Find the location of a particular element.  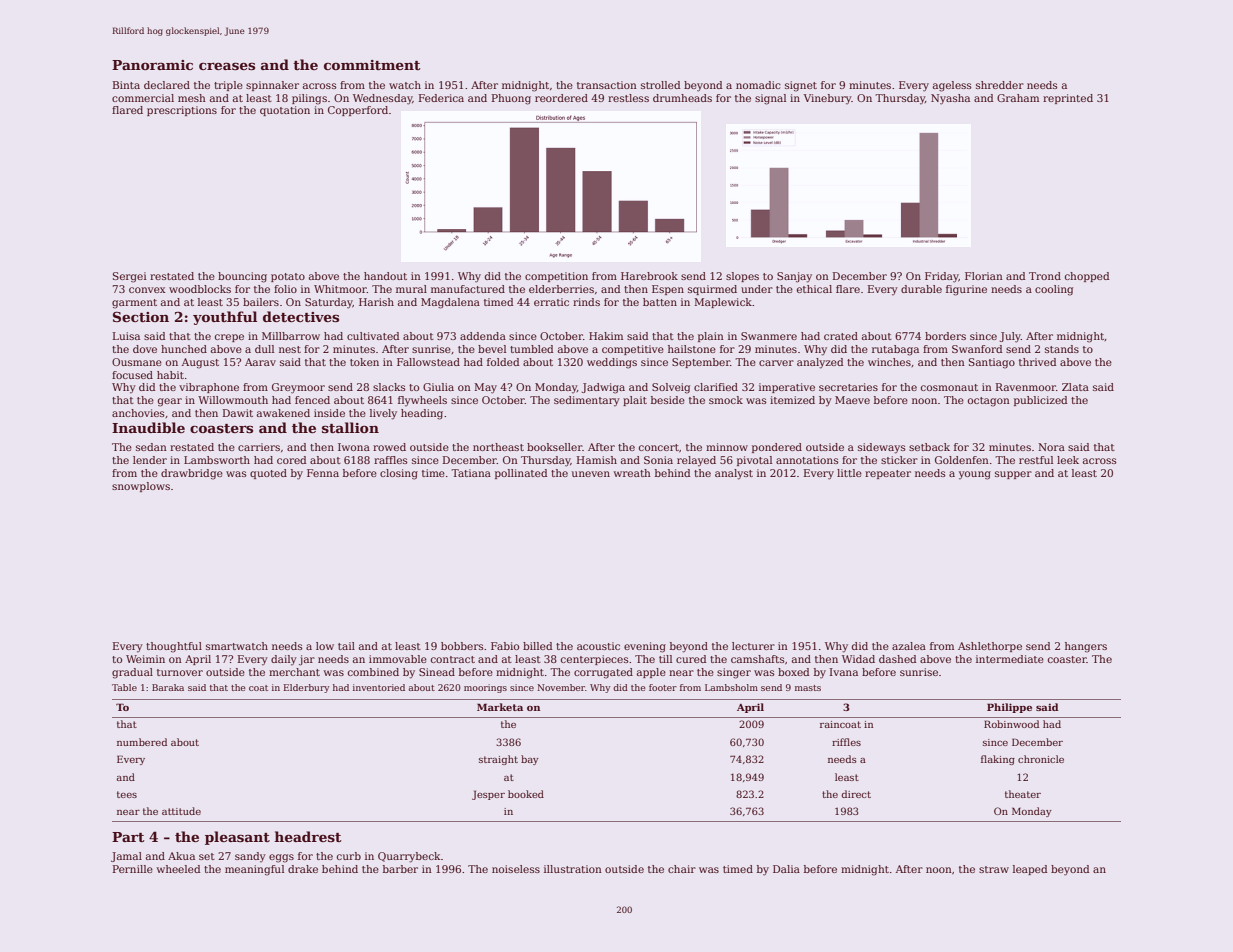

barber is located at coordinates (400, 869).
